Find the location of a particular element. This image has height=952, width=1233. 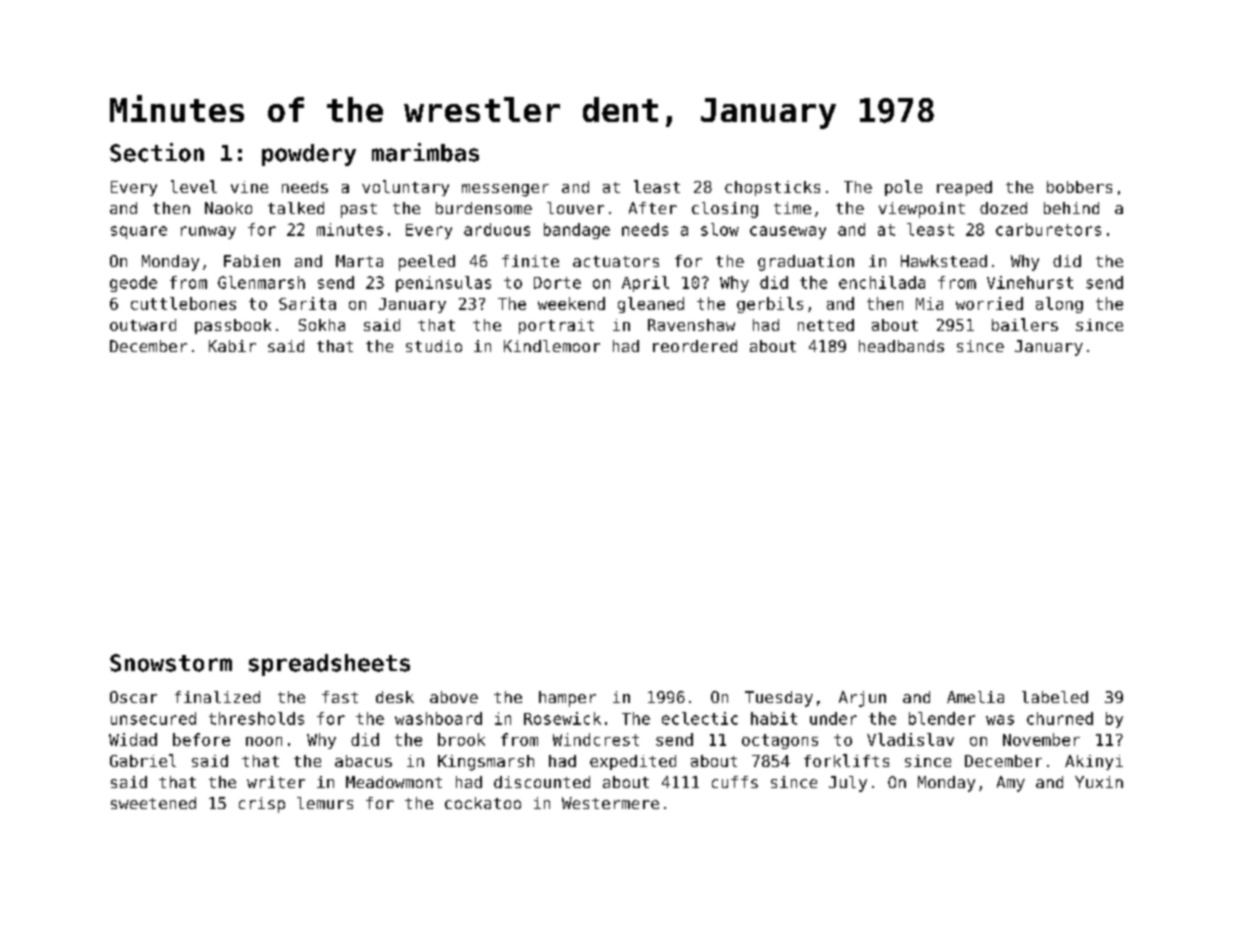

November is located at coordinates (1041, 739).
